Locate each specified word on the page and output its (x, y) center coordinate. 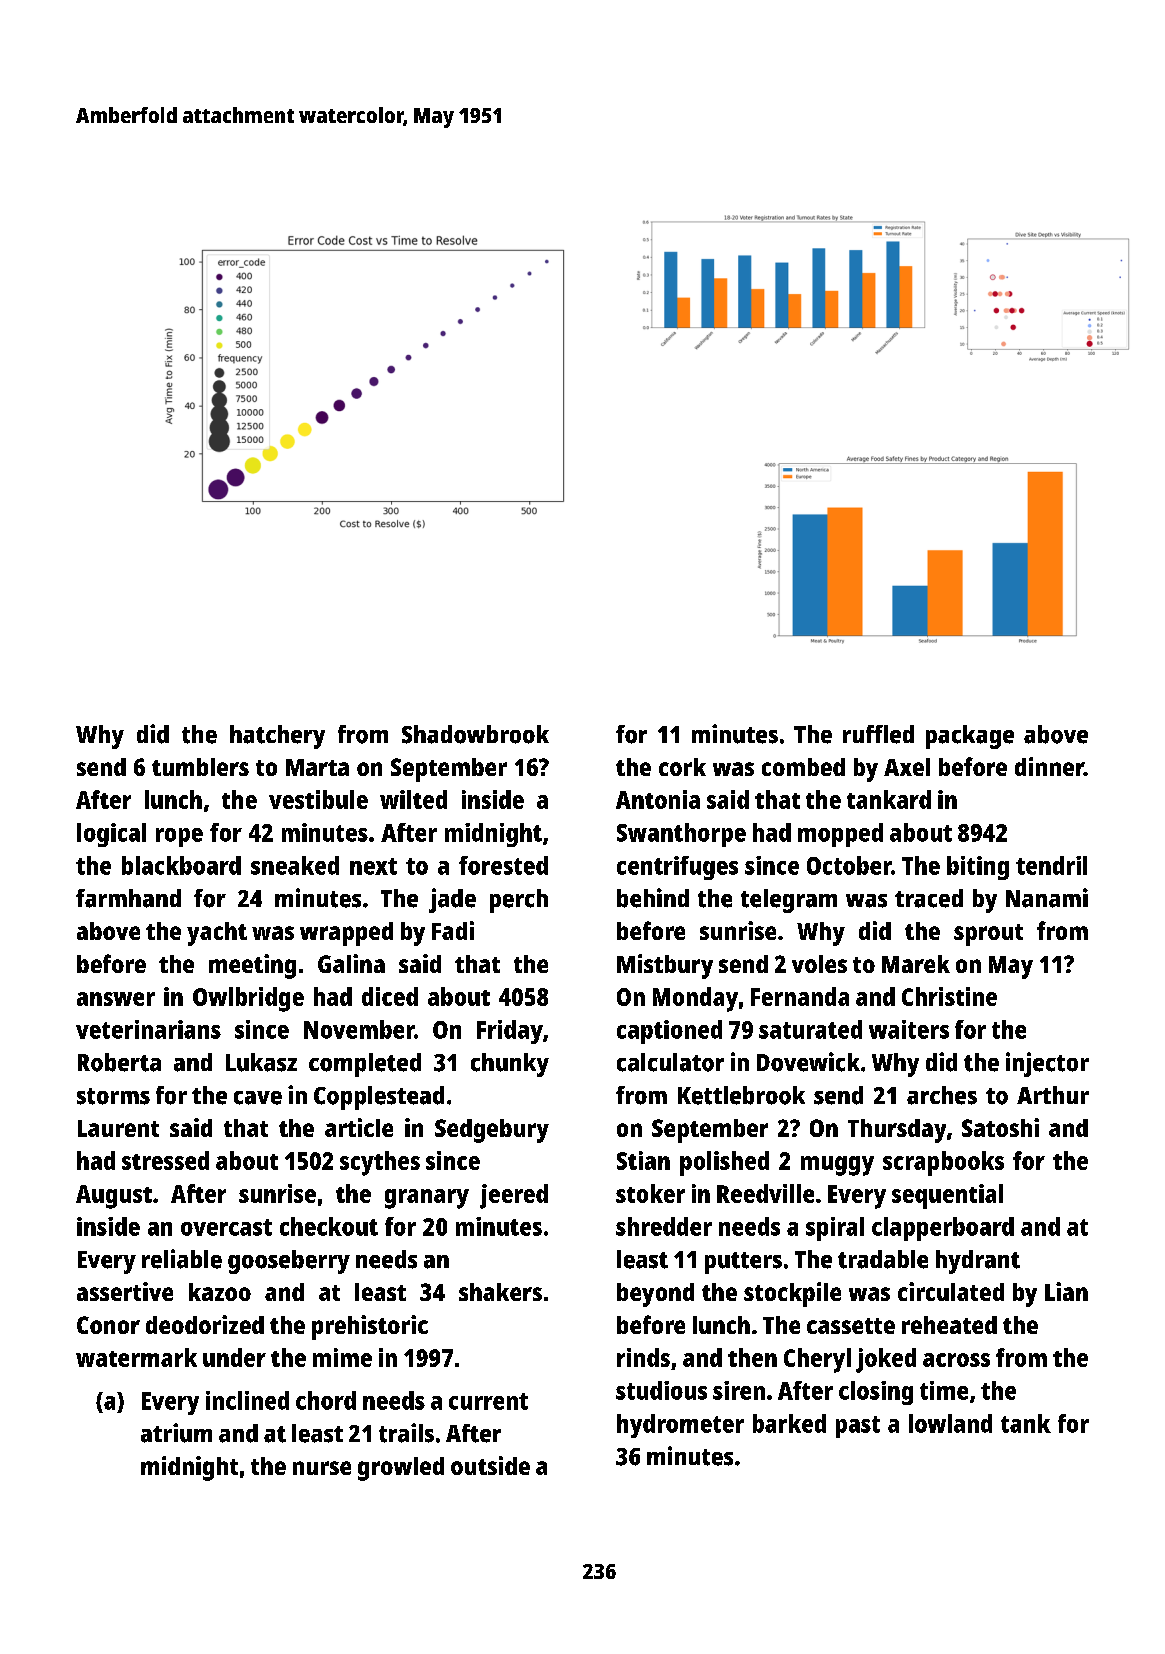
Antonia (658, 799)
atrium (176, 1433)
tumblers (200, 767)
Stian (643, 1160)
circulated (951, 1291)
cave (258, 1098)
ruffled (878, 734)
